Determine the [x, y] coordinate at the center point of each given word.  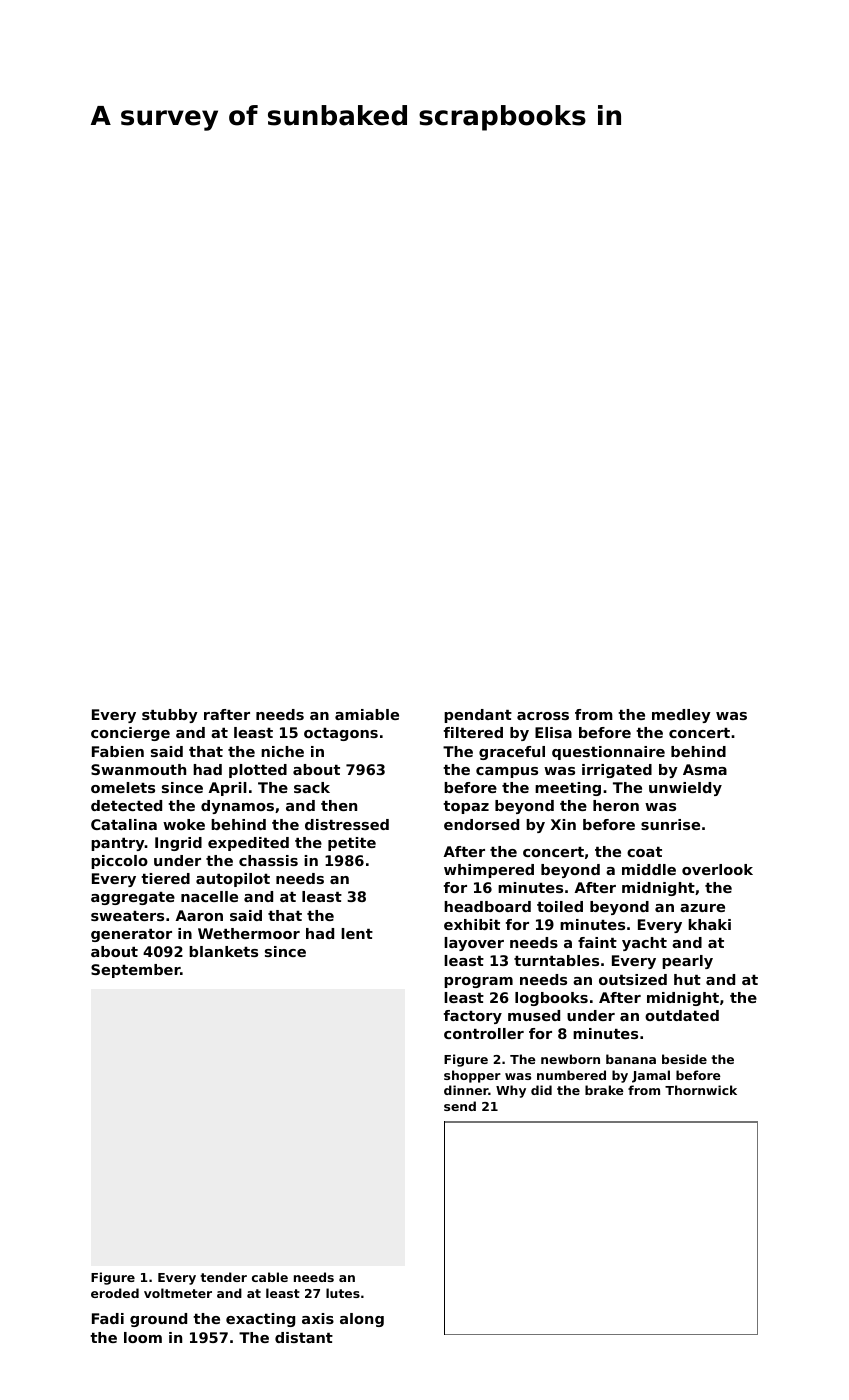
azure [702, 908]
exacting [260, 1320]
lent [357, 933]
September [135, 971]
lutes [343, 1293]
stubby [170, 716]
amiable [367, 714]
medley [681, 716]
